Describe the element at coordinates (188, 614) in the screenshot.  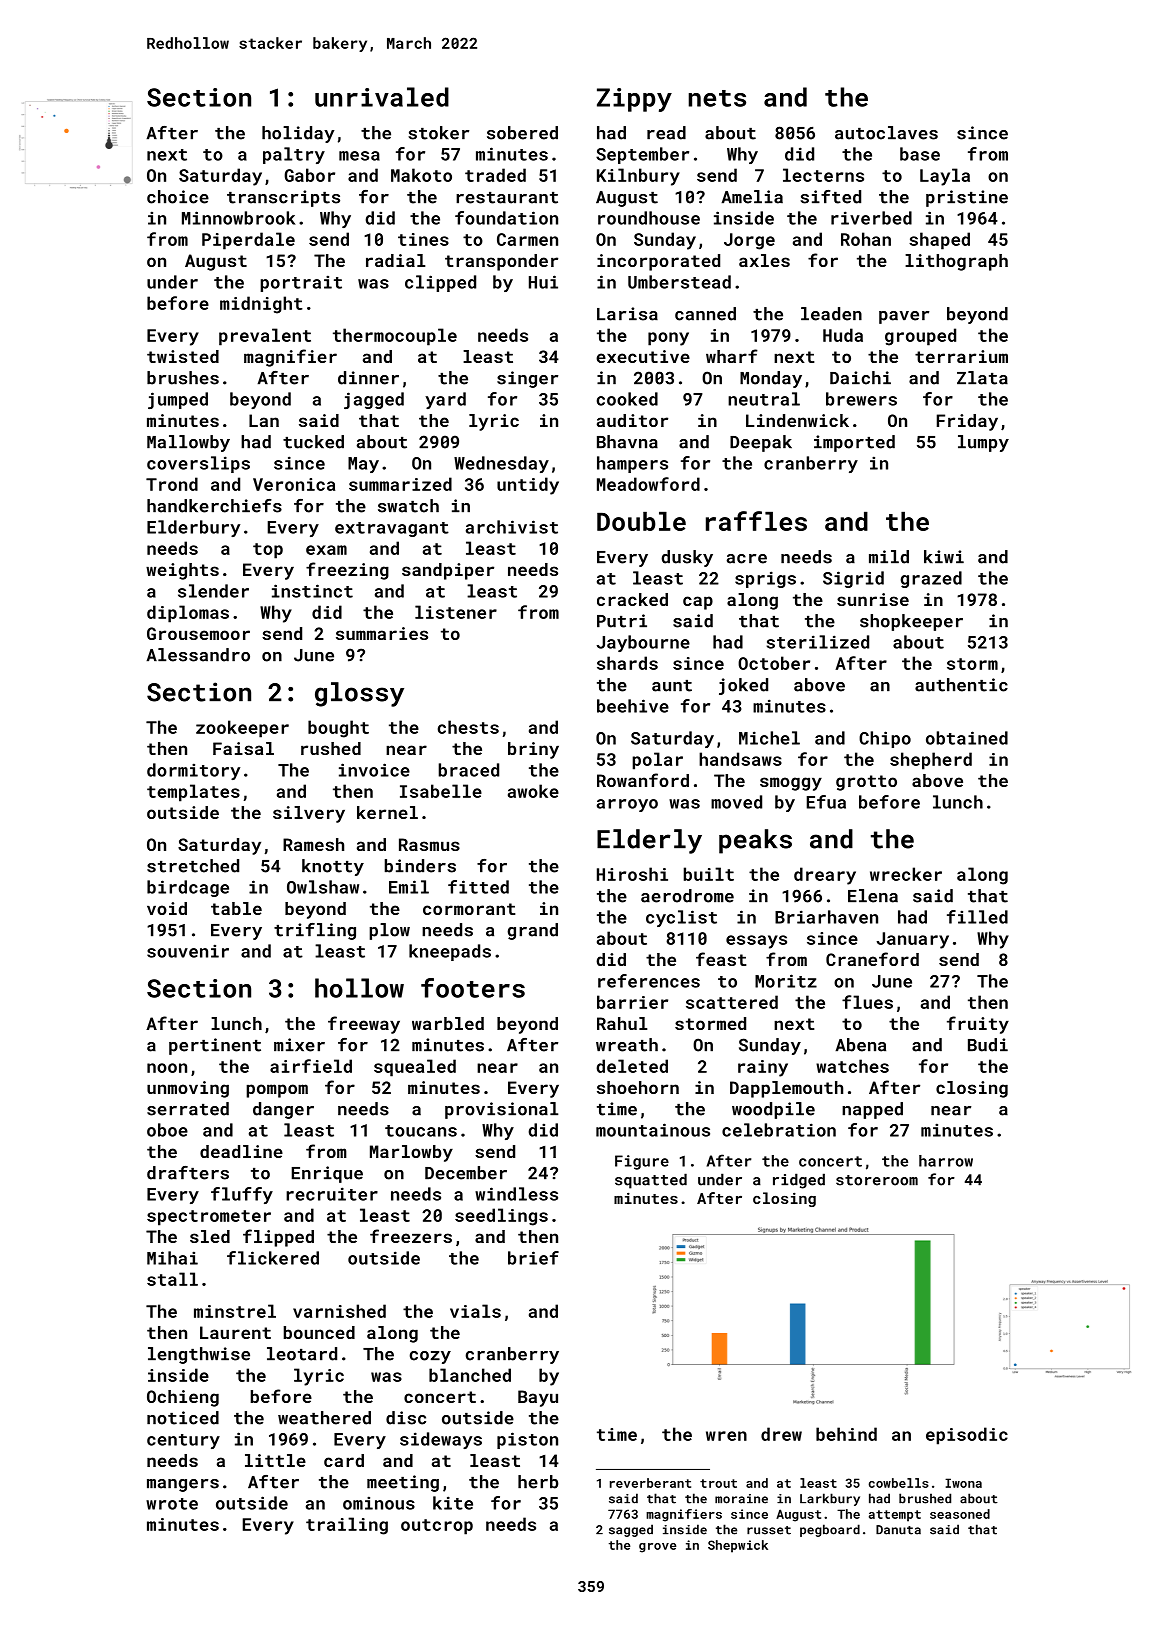
I see `diplomas` at that location.
